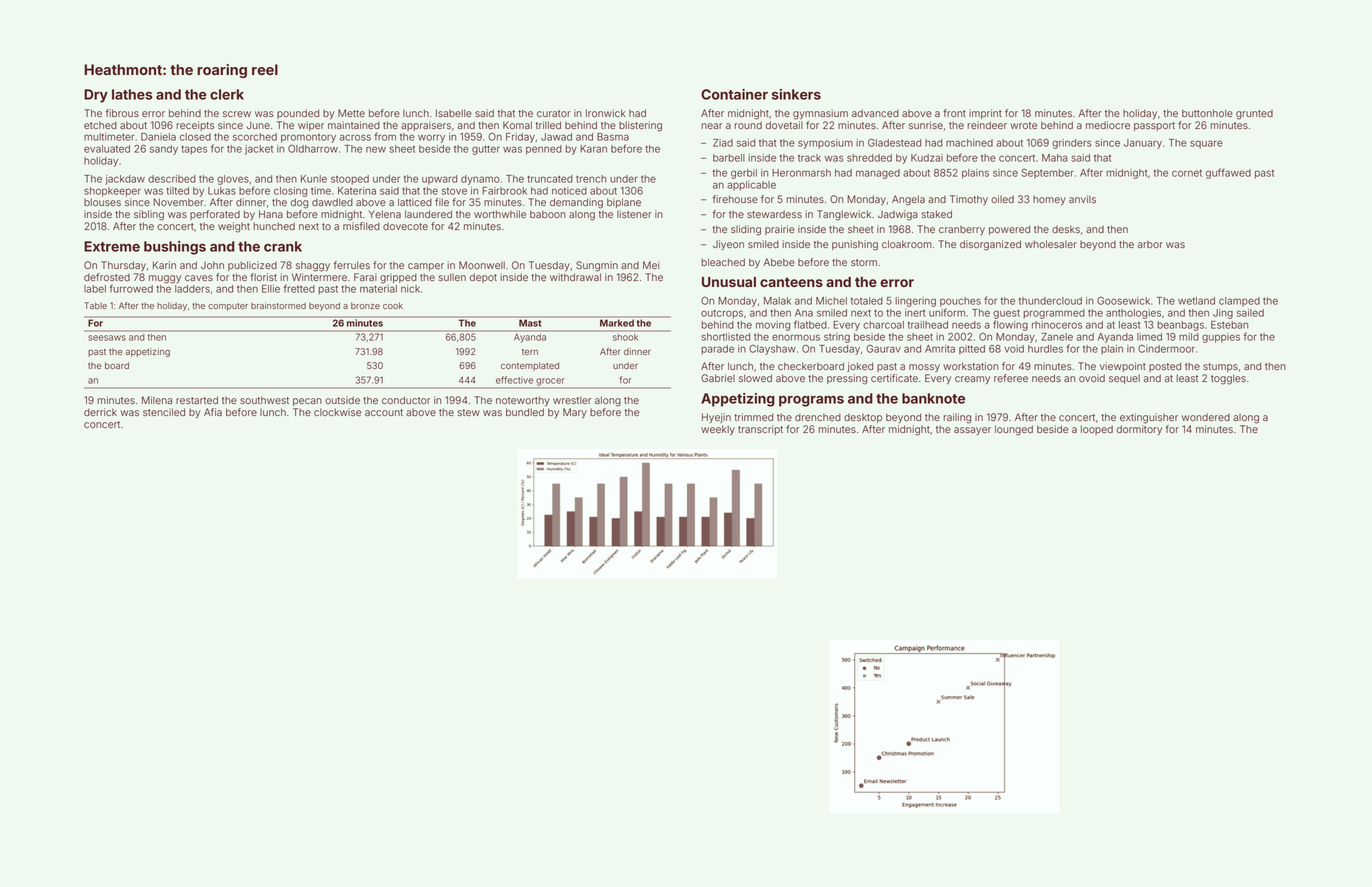 This image has width=1372, height=887. Describe the element at coordinates (100, 412) in the image. I see `derrick` at that location.
